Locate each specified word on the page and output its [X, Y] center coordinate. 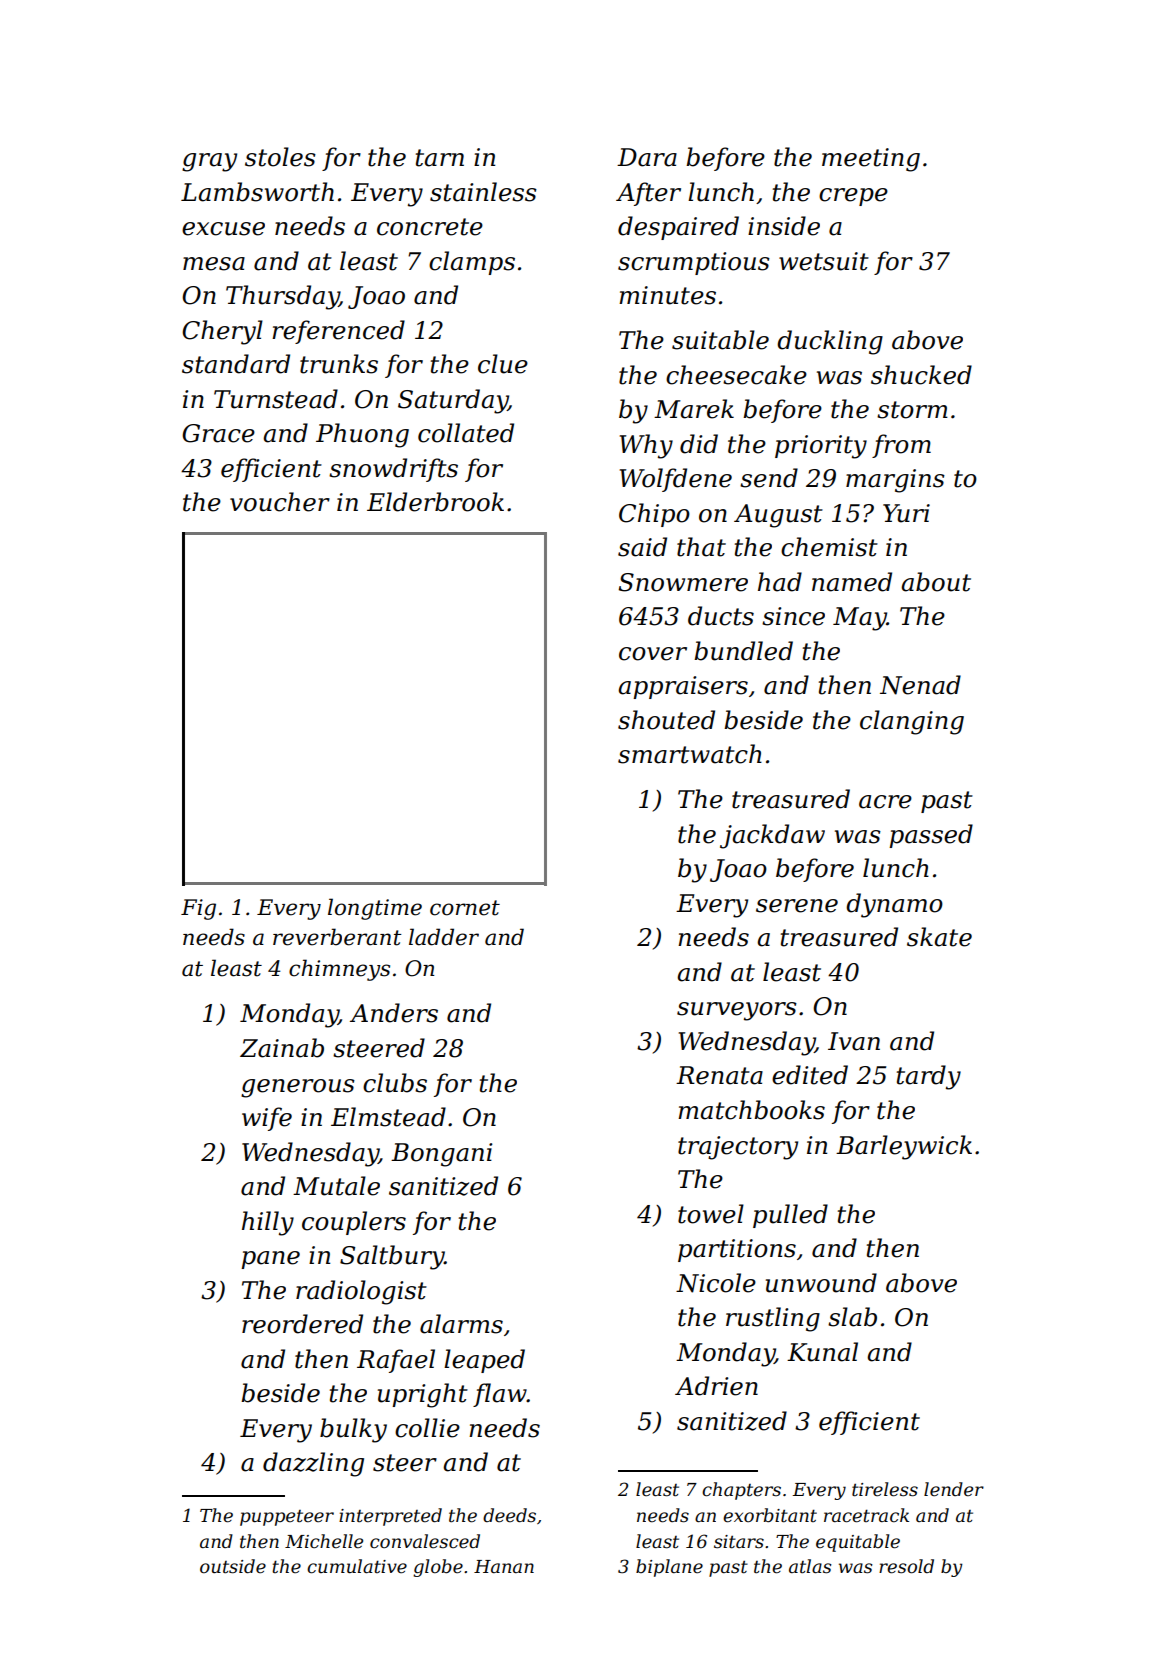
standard [236, 364]
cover [653, 654]
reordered [302, 1324]
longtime [375, 909]
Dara [647, 157]
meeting [871, 160]
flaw [500, 1395]
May [860, 619]
